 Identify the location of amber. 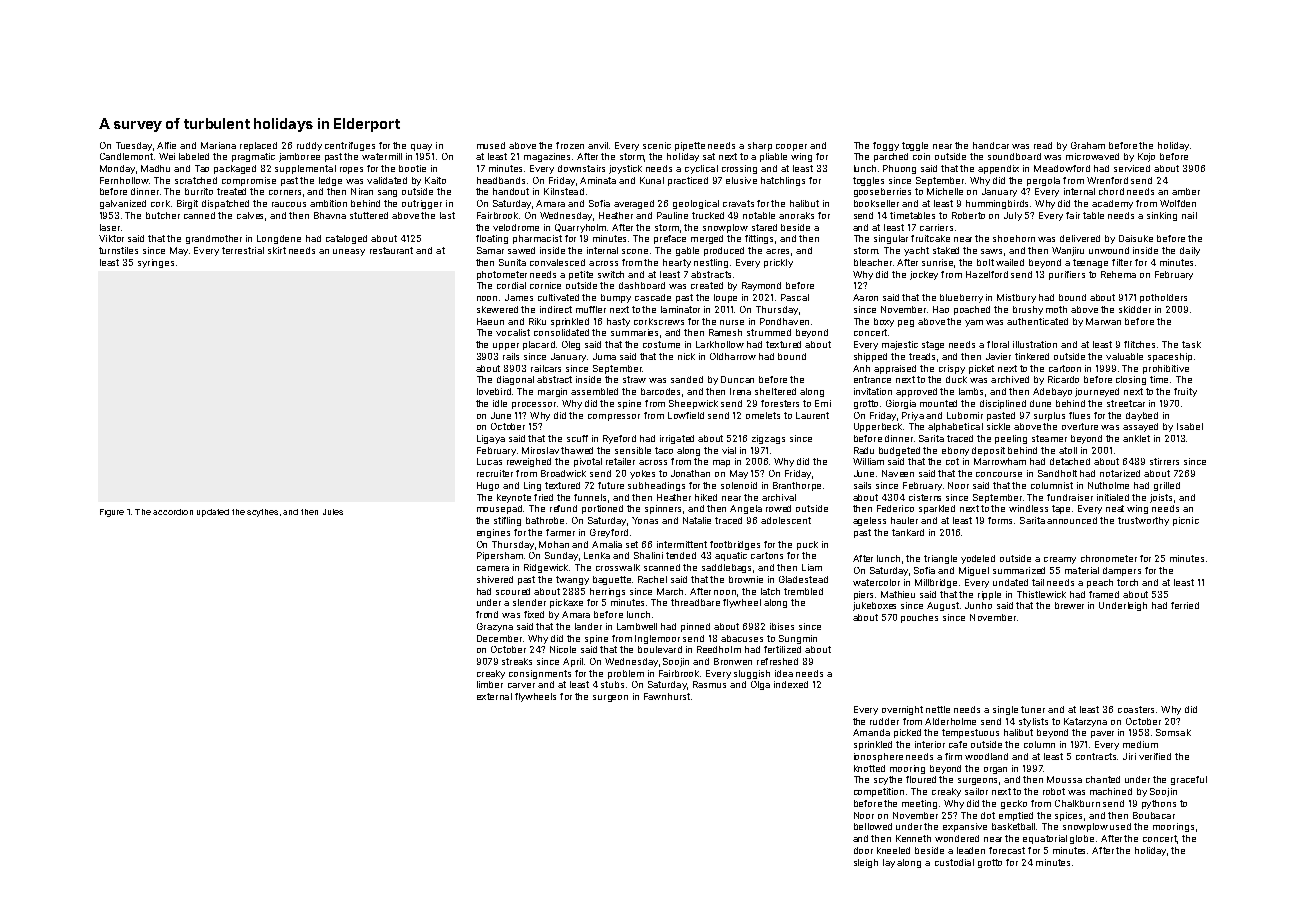
(1186, 191).
